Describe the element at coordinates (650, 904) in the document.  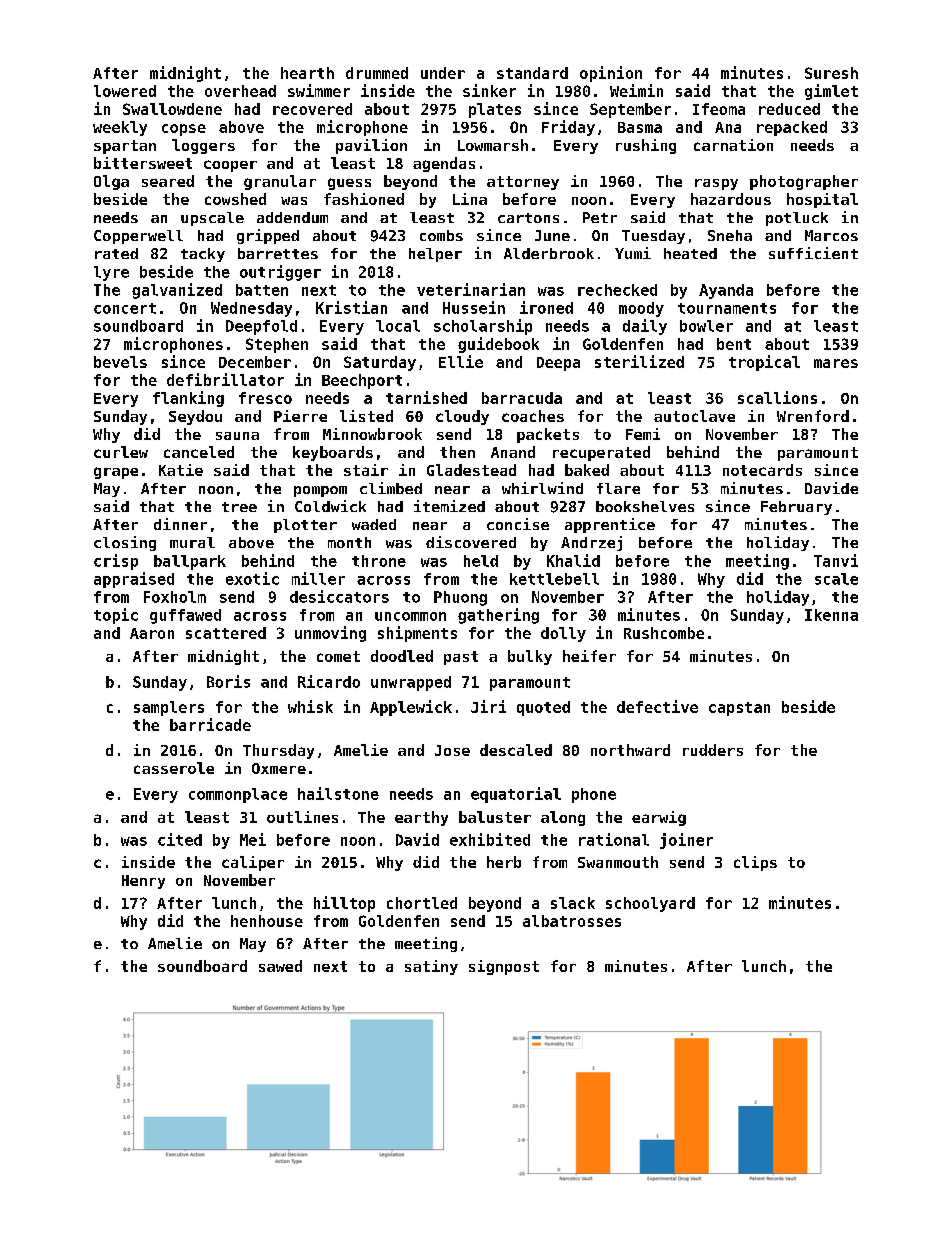
I see `schoolyard` at that location.
